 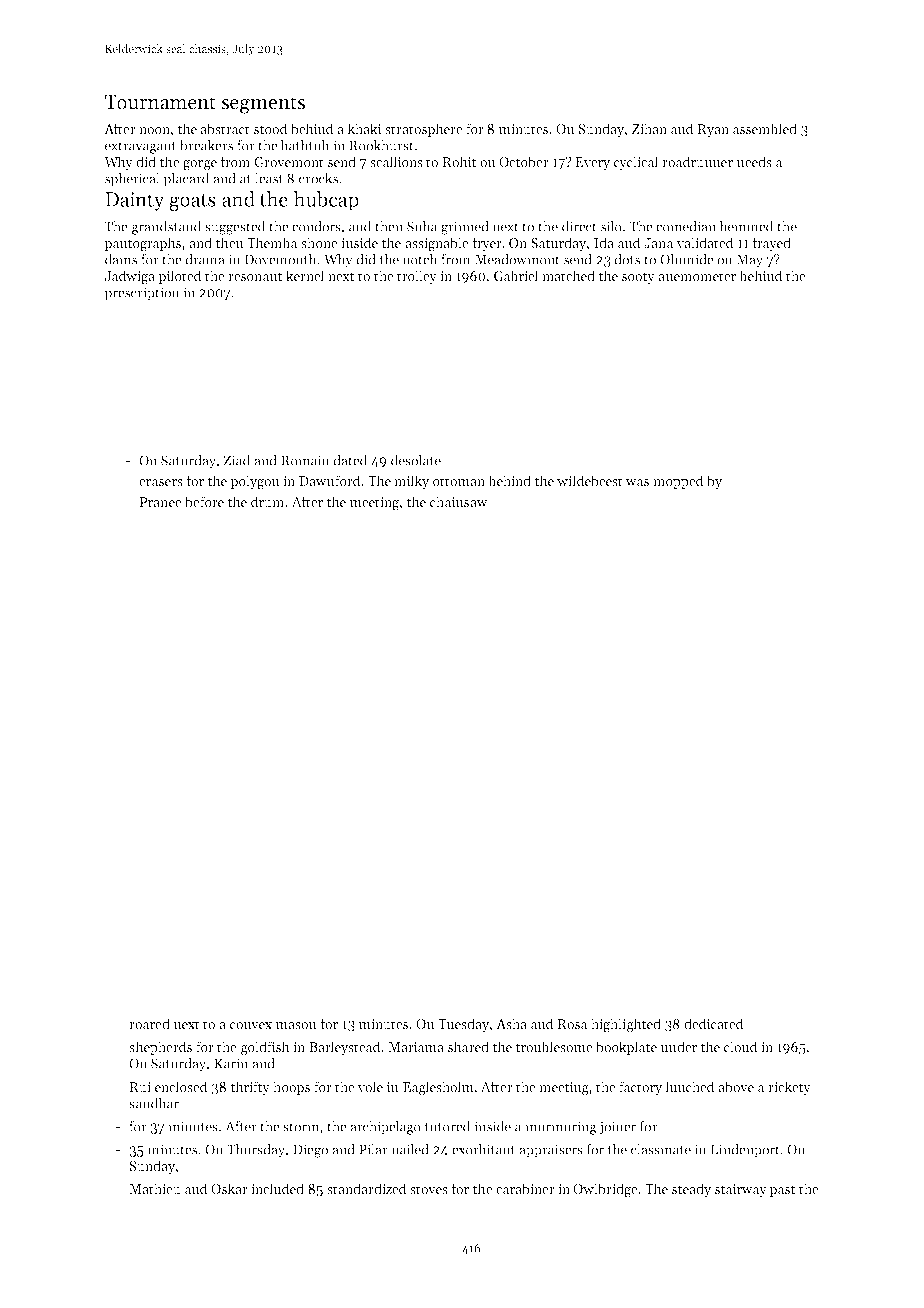 What do you see at coordinates (714, 1023) in the screenshot?
I see `dedicated` at bounding box center [714, 1023].
